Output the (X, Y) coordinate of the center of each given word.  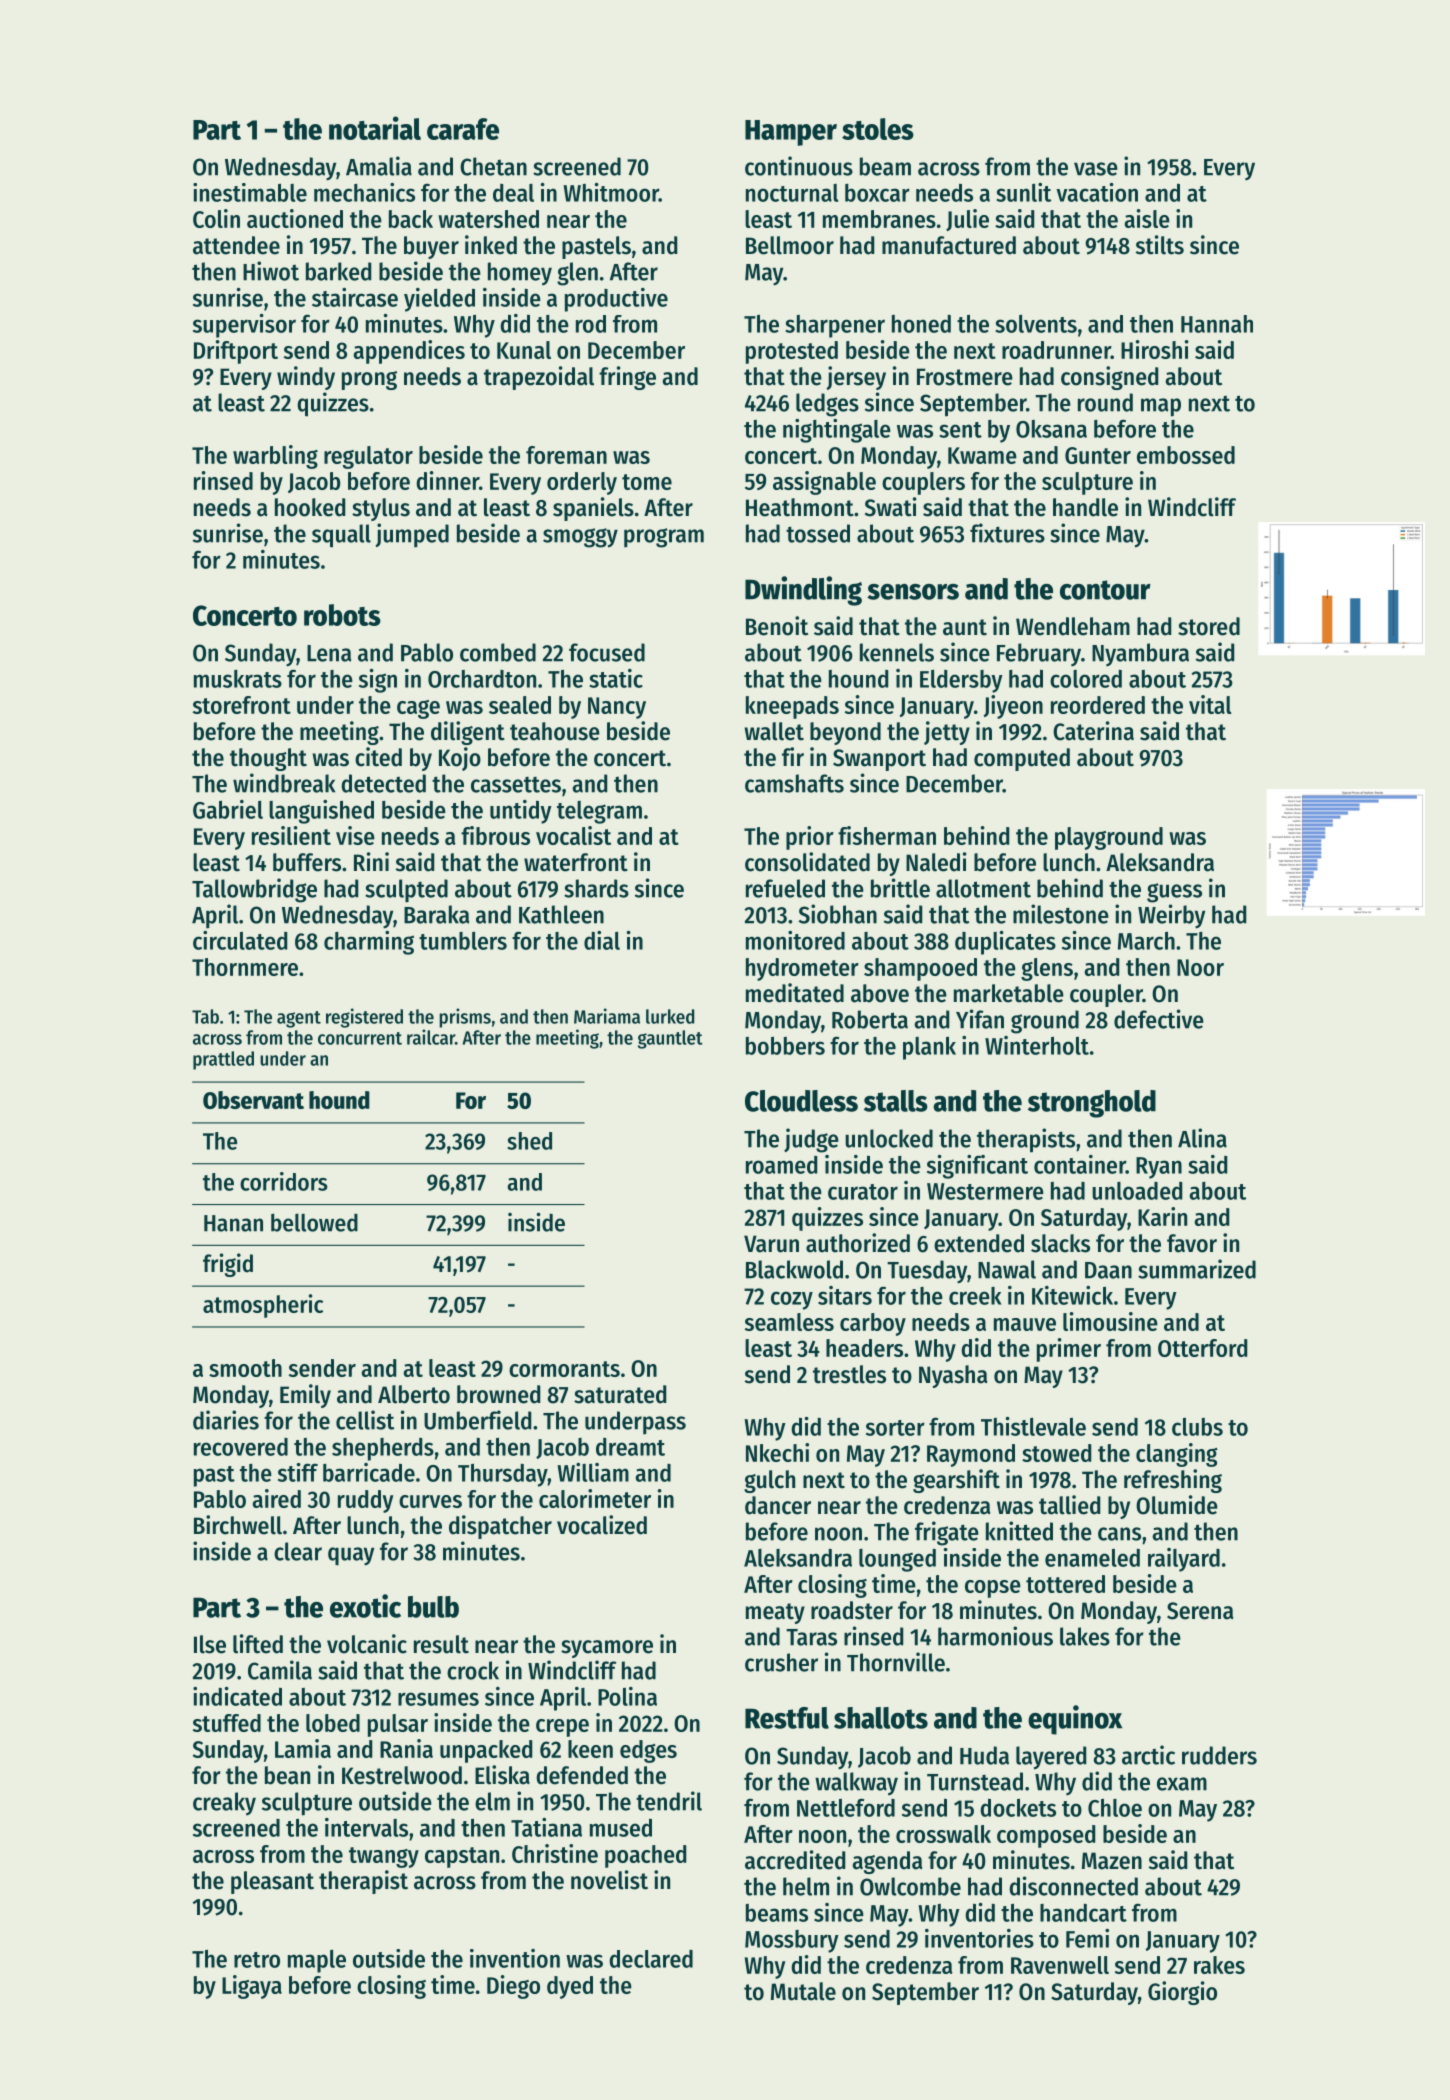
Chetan (493, 166)
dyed (570, 1987)
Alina (1202, 1138)
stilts (1160, 245)
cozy (792, 1300)
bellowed (314, 1222)
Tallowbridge (254, 890)
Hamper (791, 133)
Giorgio (1182, 1993)
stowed (1056, 1453)
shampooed (920, 969)
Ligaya (252, 1987)
